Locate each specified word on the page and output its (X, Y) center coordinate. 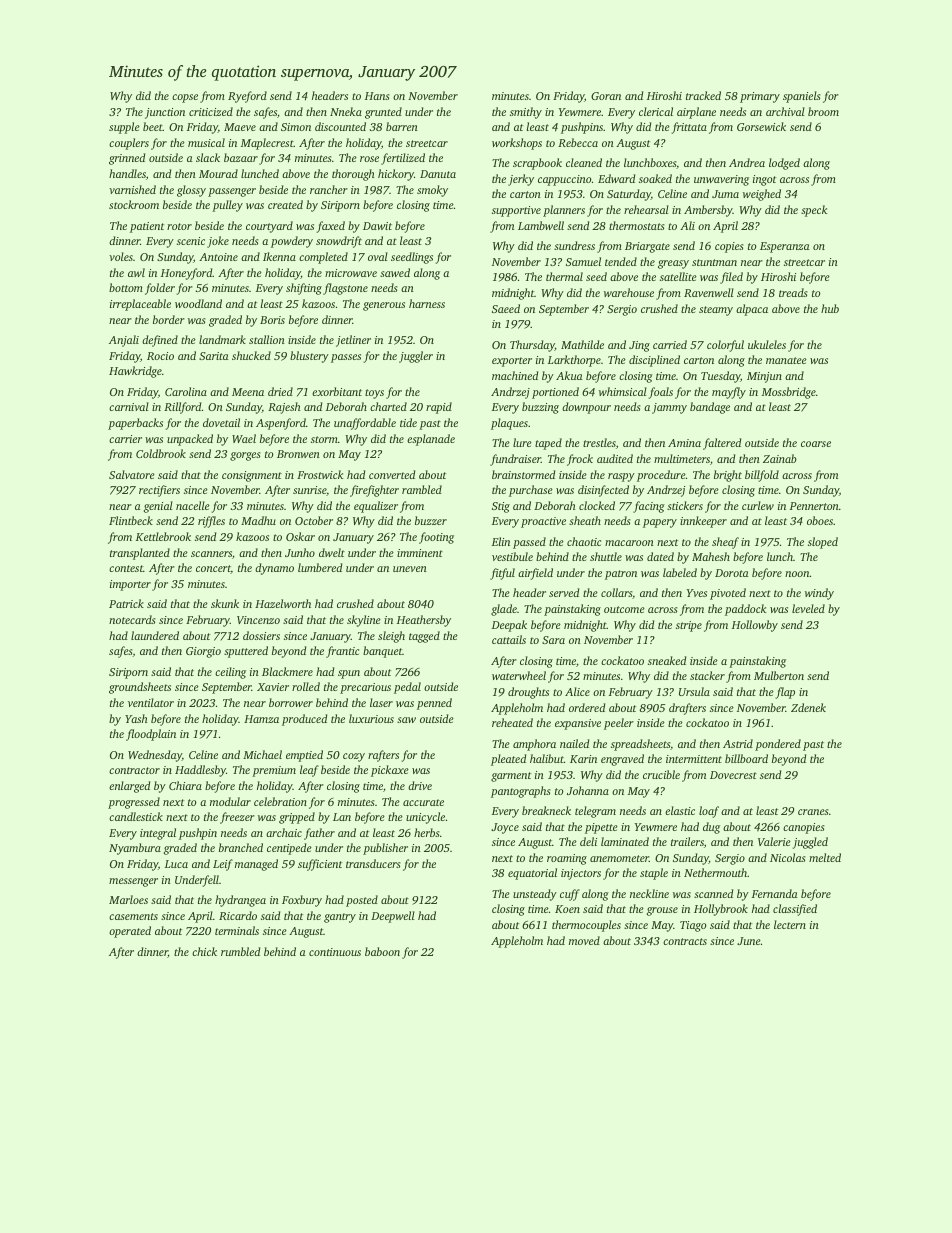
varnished (132, 189)
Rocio (160, 356)
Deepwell (393, 917)
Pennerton (814, 506)
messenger (133, 882)
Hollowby (755, 626)
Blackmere (287, 671)
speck (814, 211)
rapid (439, 408)
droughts (528, 693)
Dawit (377, 226)
